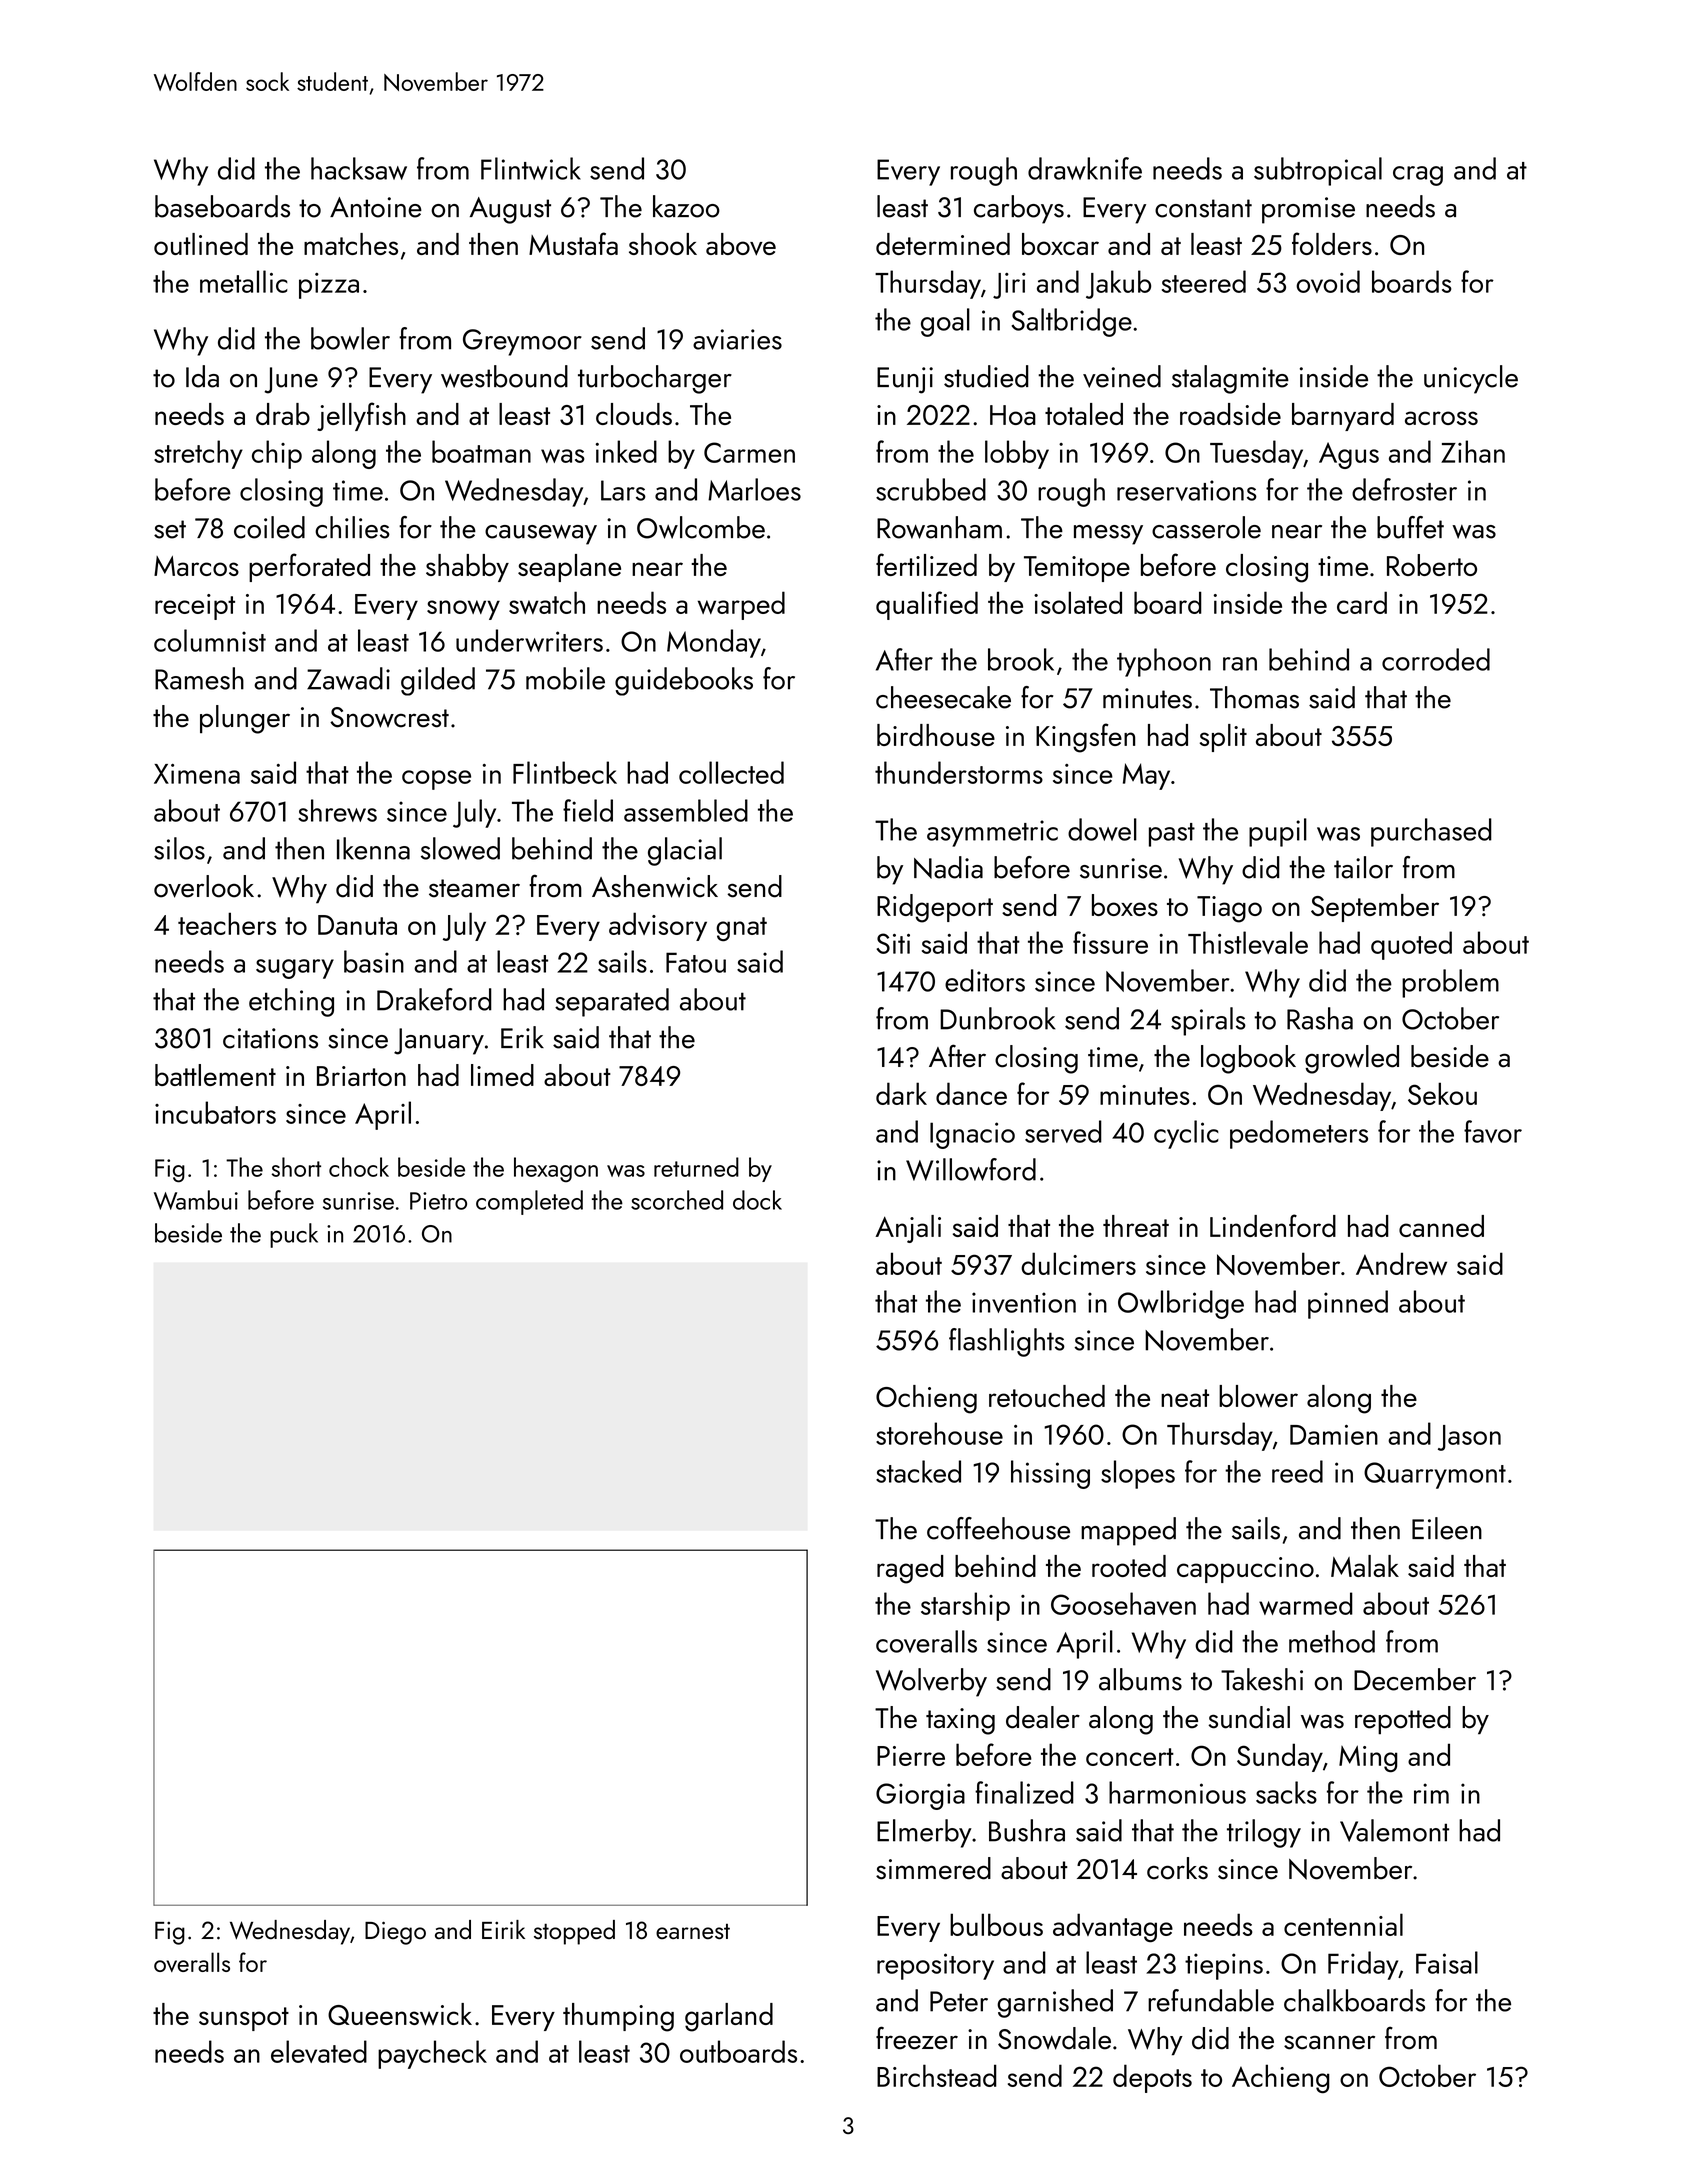  Describe the element at coordinates (1469, 1438) in the screenshot. I see `Jason` at that location.
